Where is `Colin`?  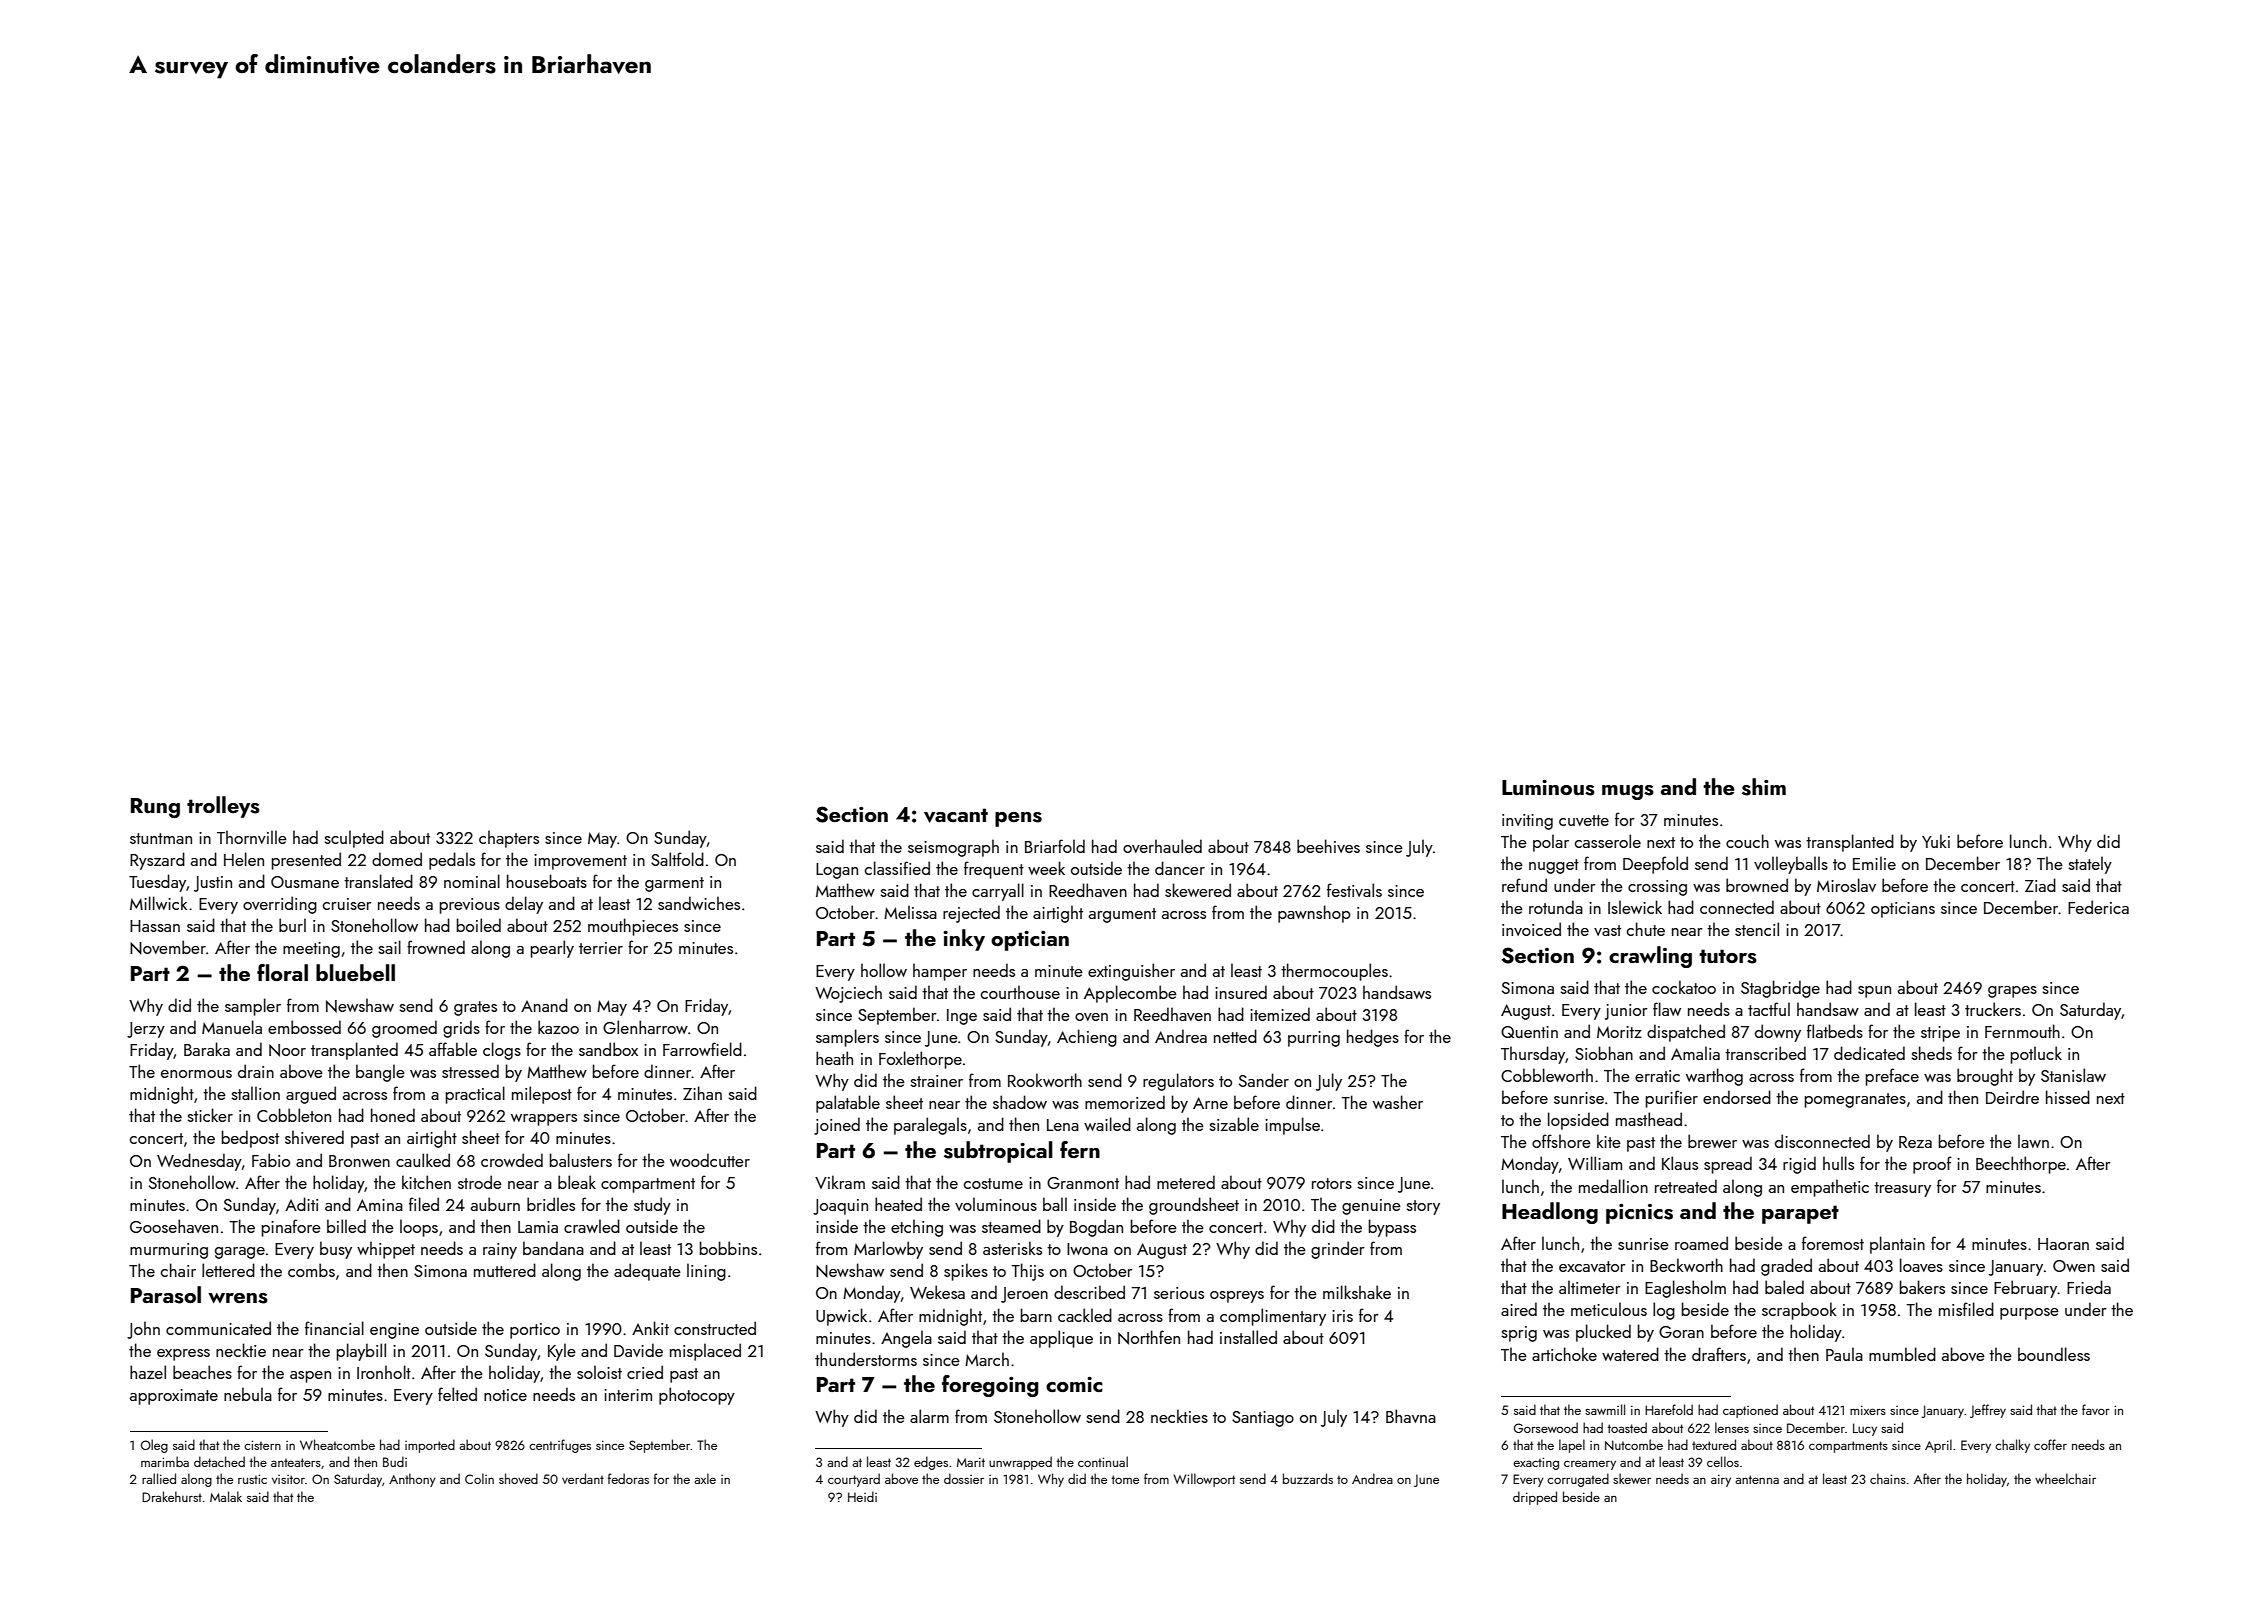 Colin is located at coordinates (479, 1478).
